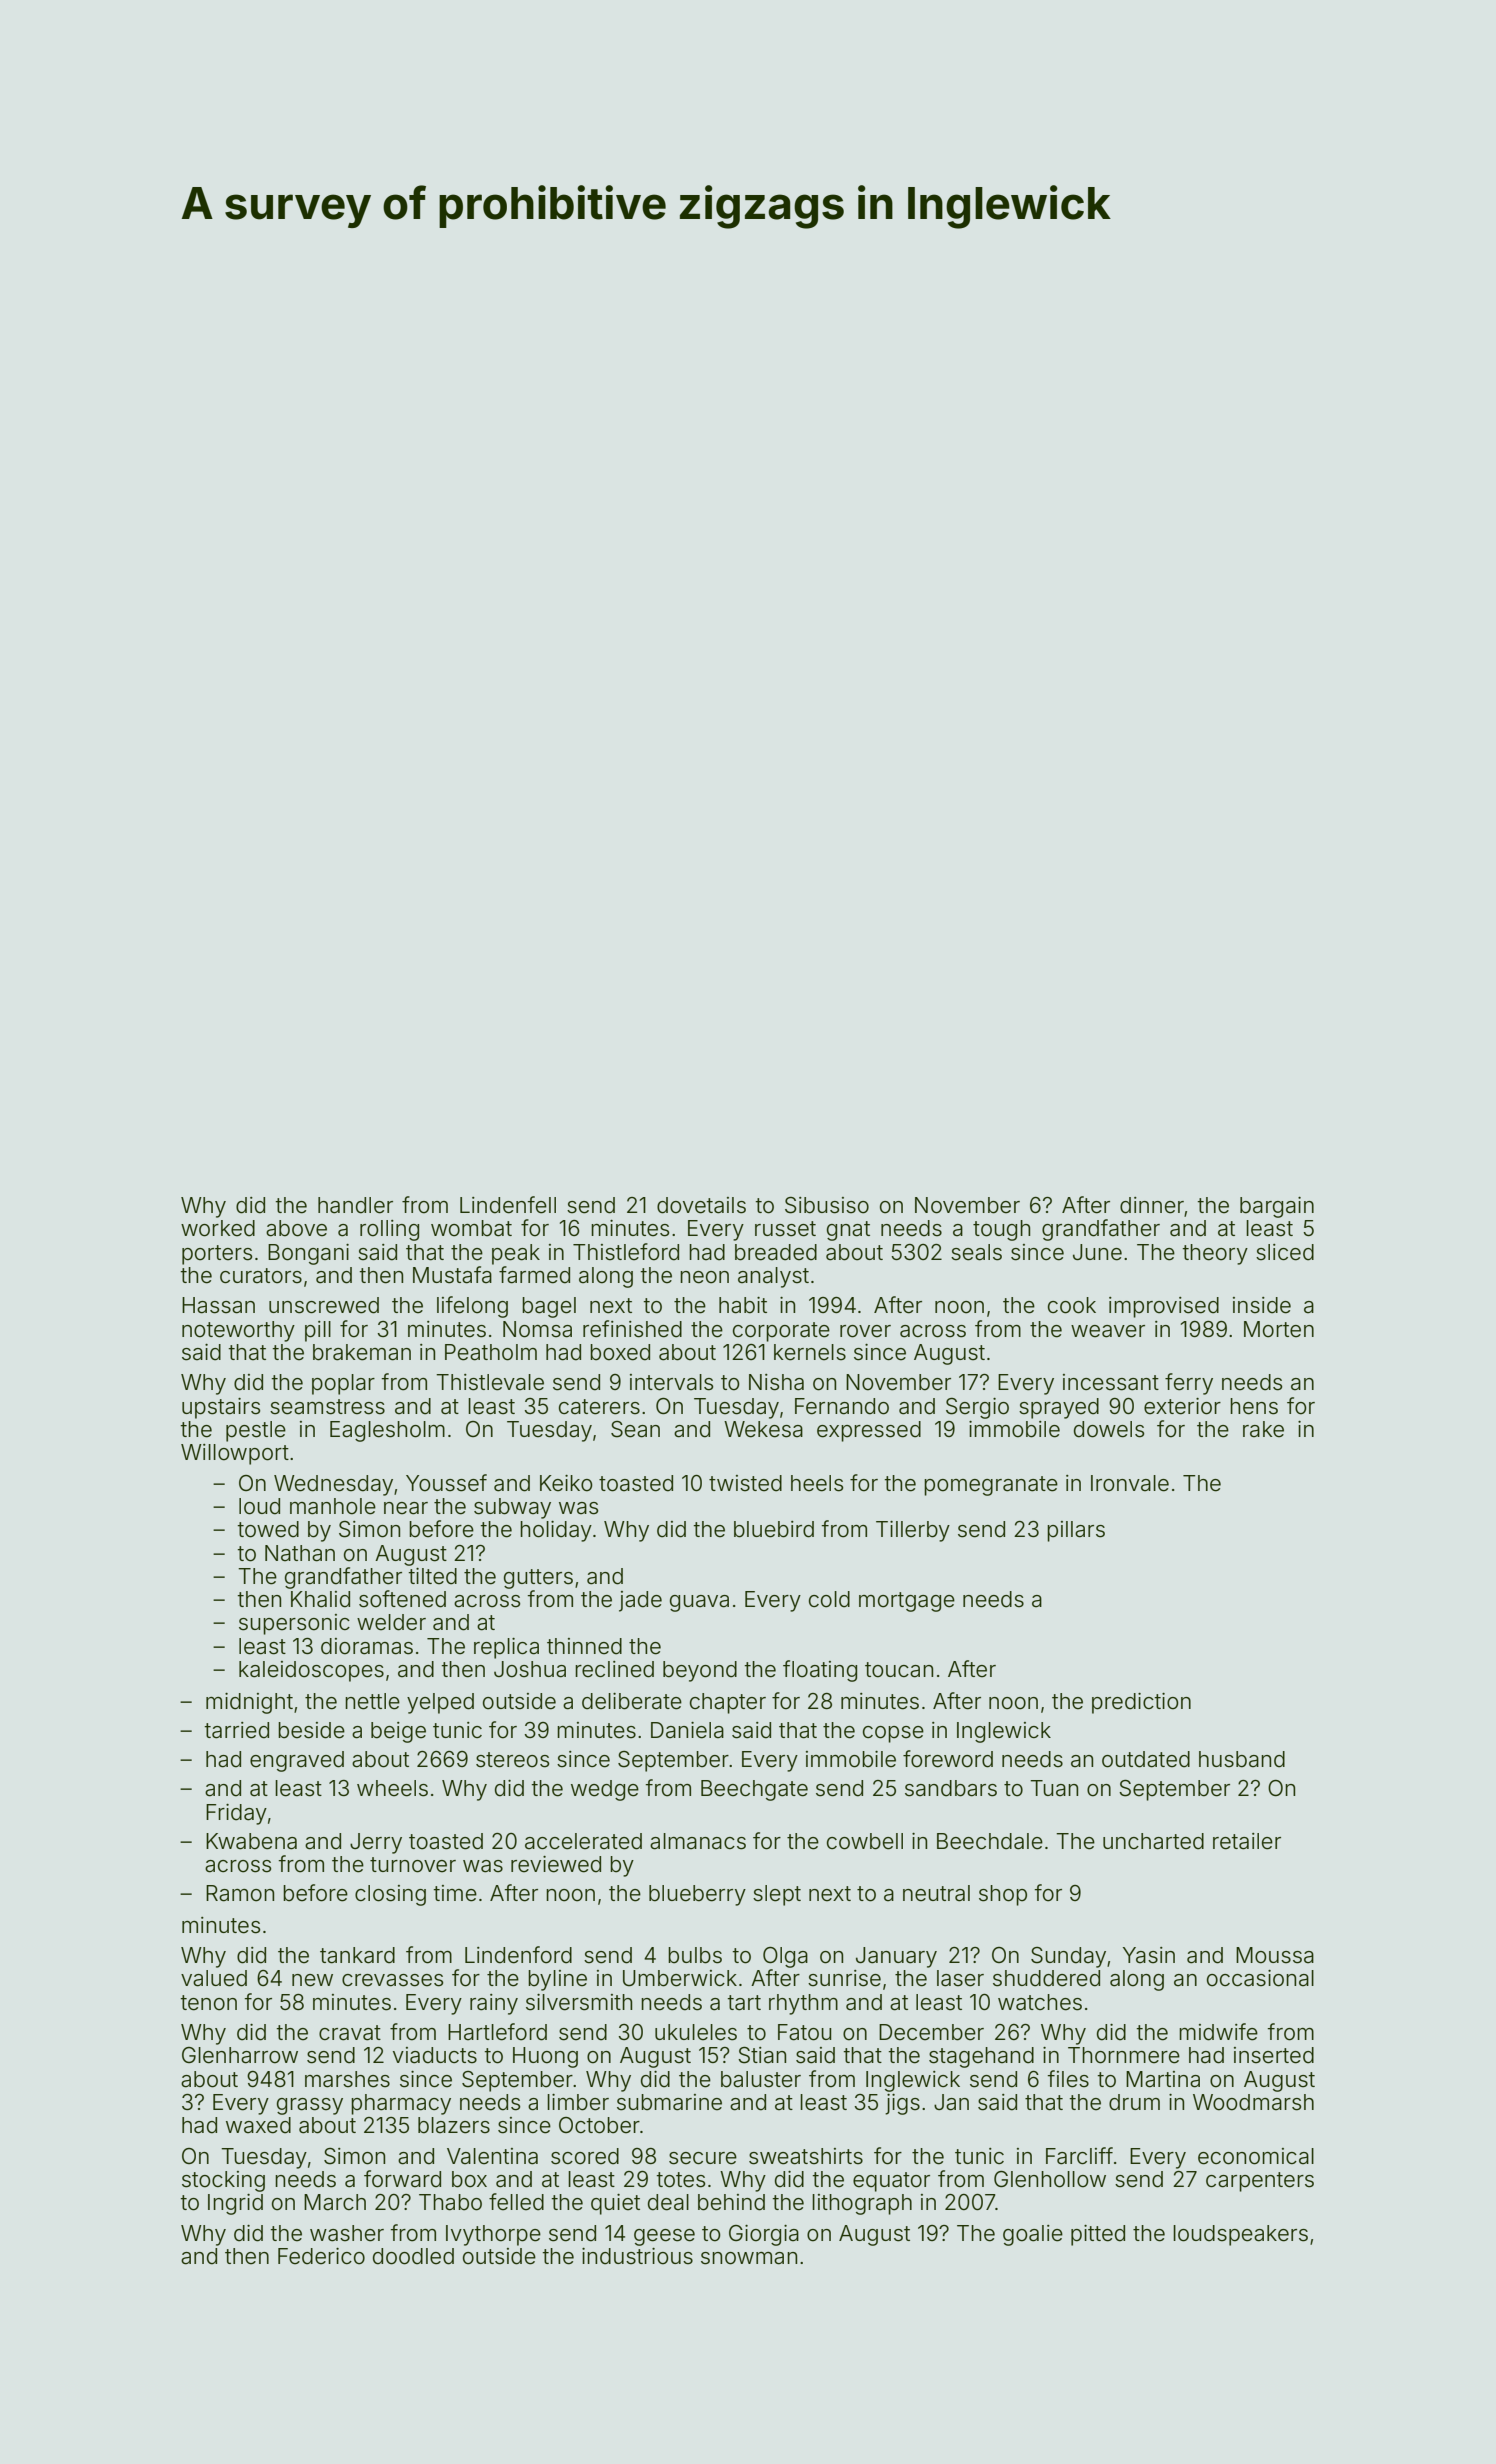 The width and height of the document is (1496, 2464). Describe the element at coordinates (508, 1205) in the document. I see `Lindenfell` at that location.
